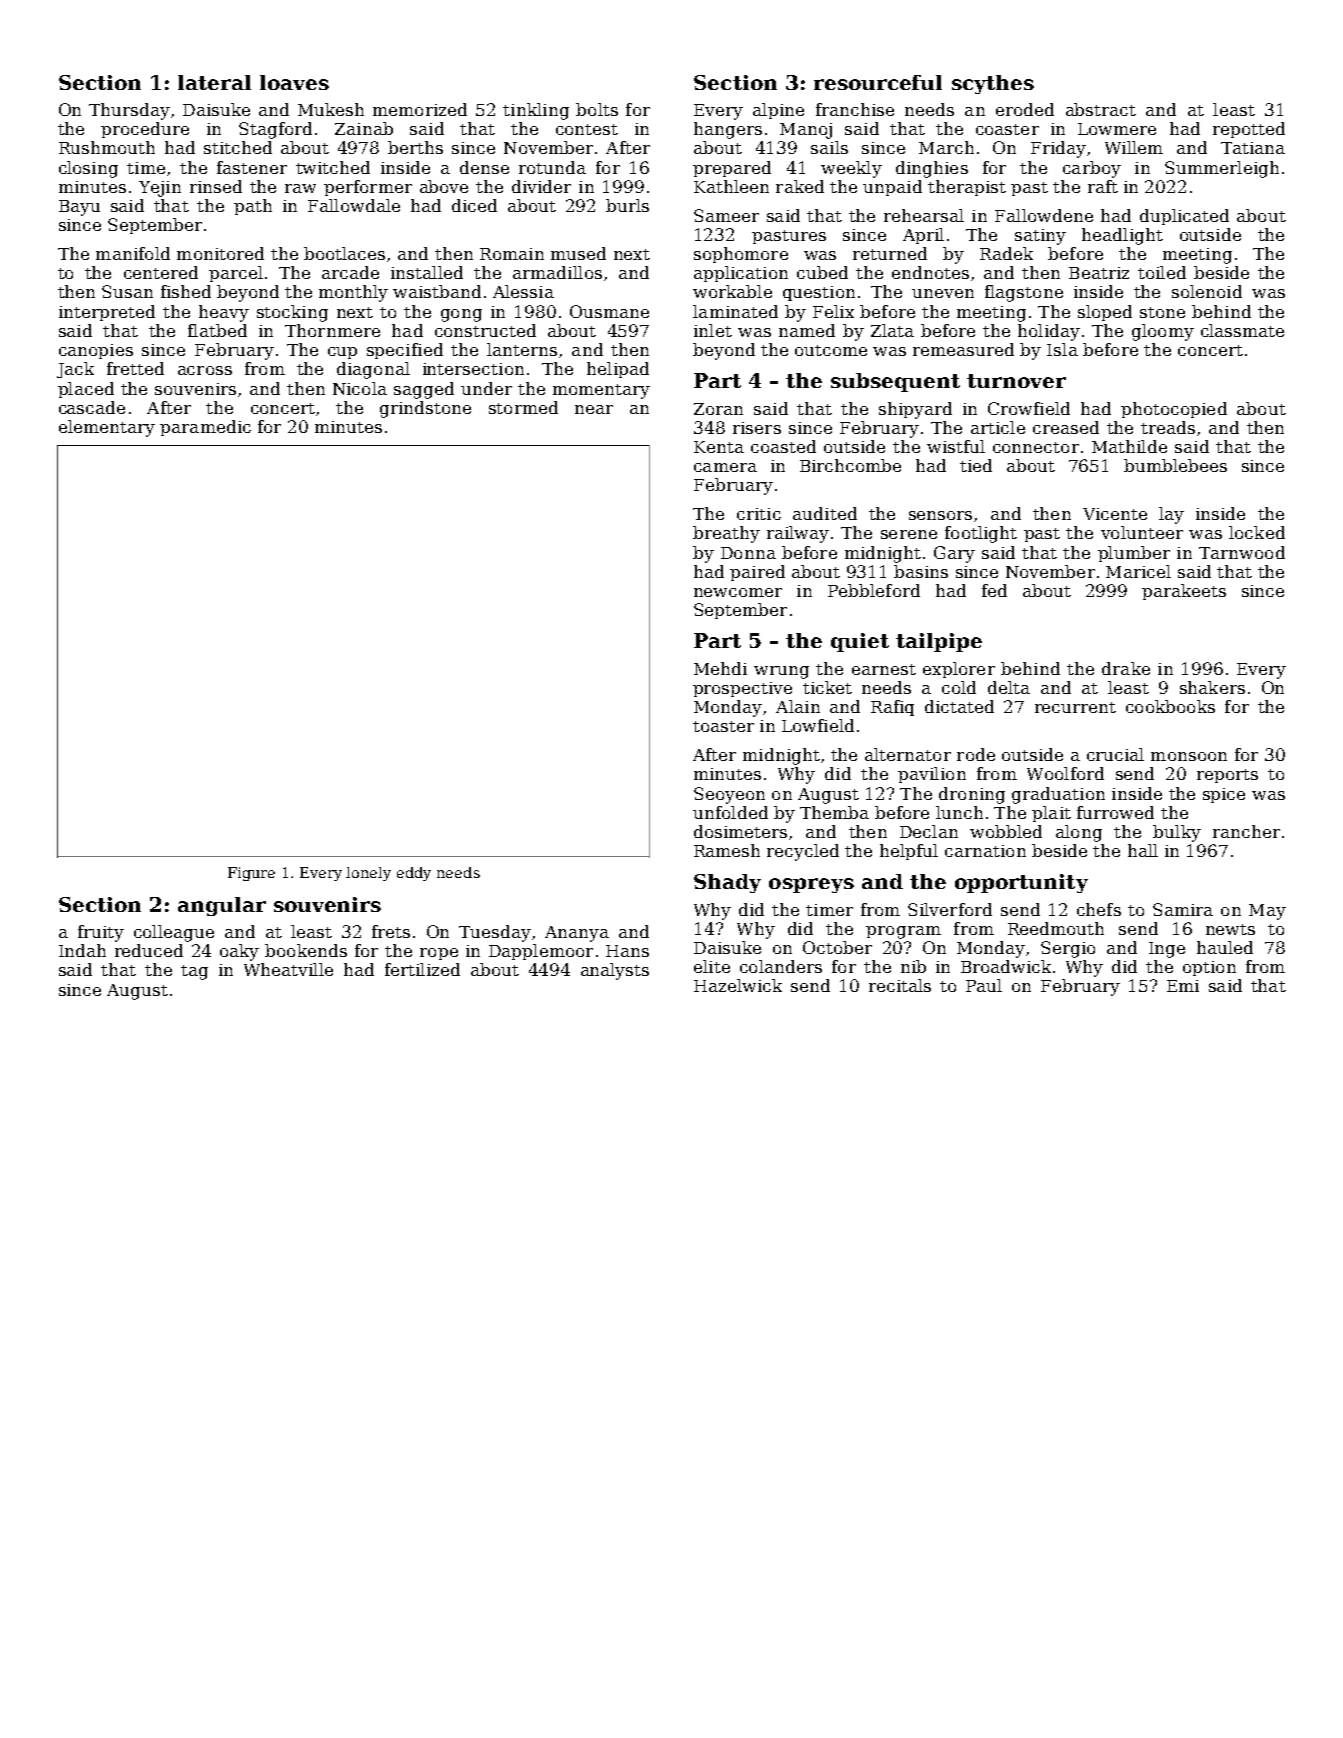 The height and width of the image is (1738, 1343). What do you see at coordinates (239, 952) in the image?
I see `oaky` at bounding box center [239, 952].
